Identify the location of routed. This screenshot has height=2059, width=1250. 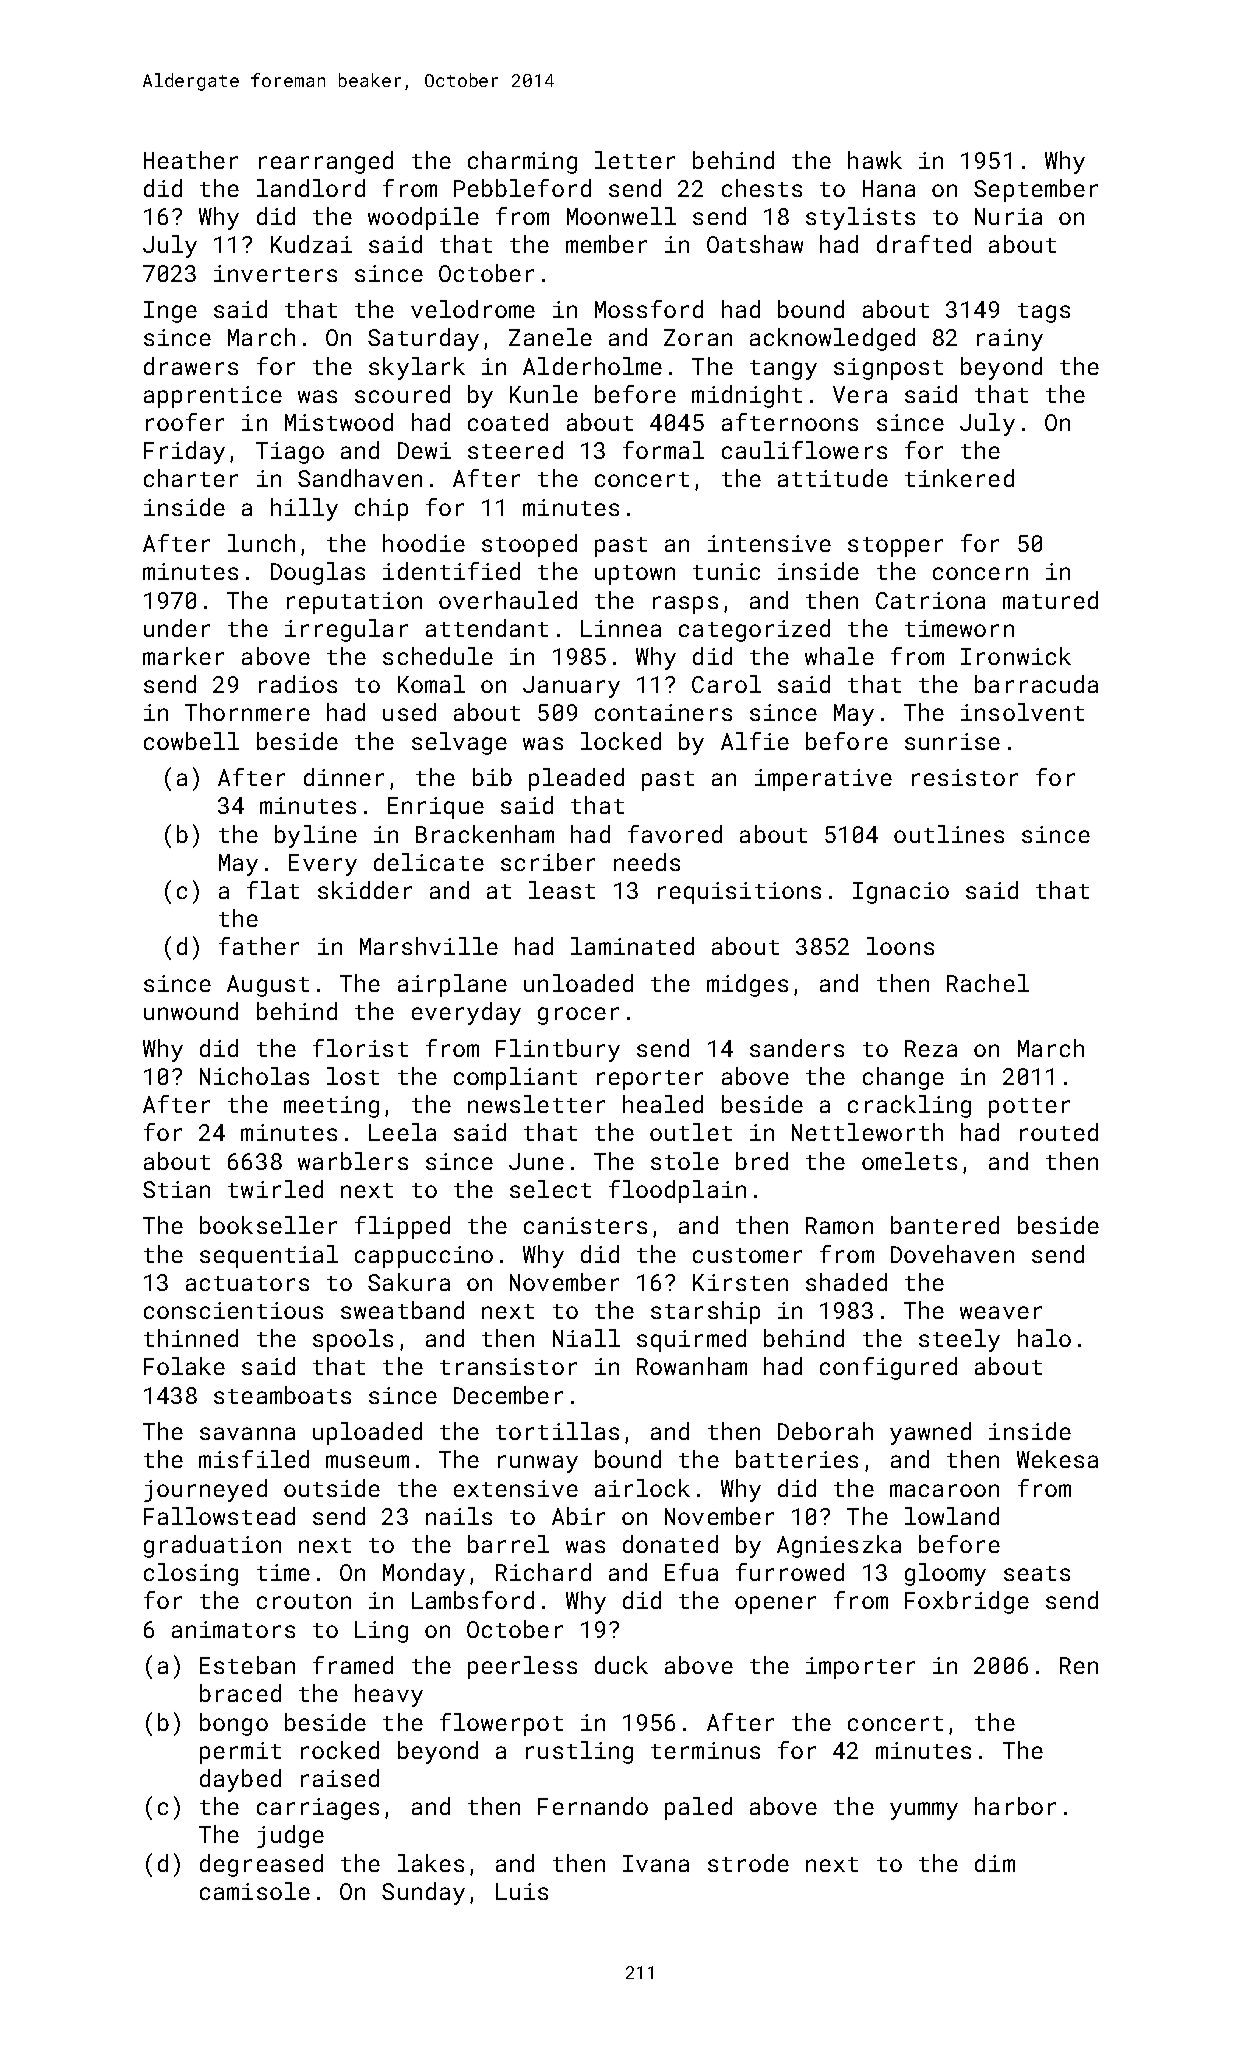
(1059, 1132).
